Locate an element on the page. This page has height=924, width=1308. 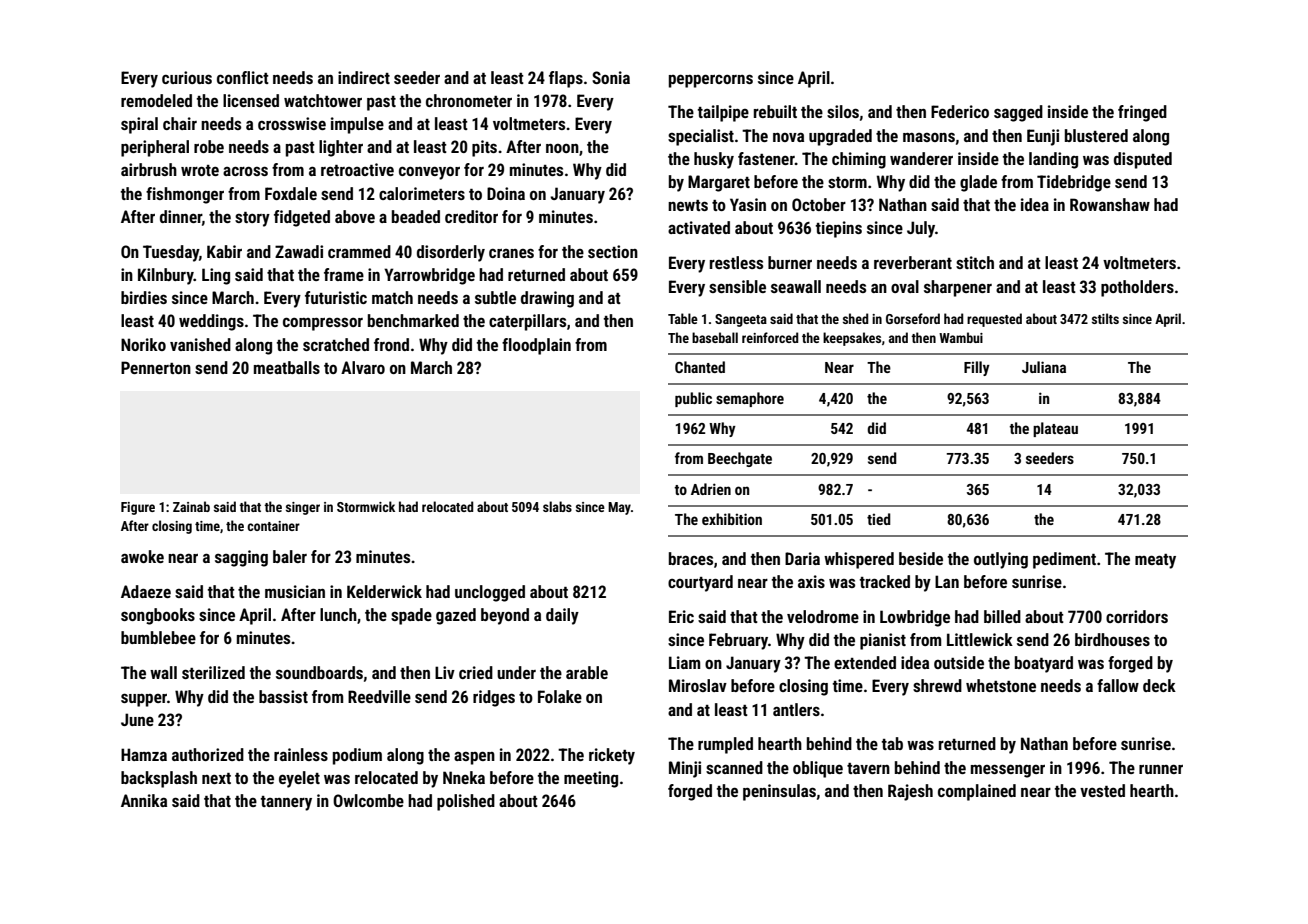
peninsulas is located at coordinates (779, 792).
